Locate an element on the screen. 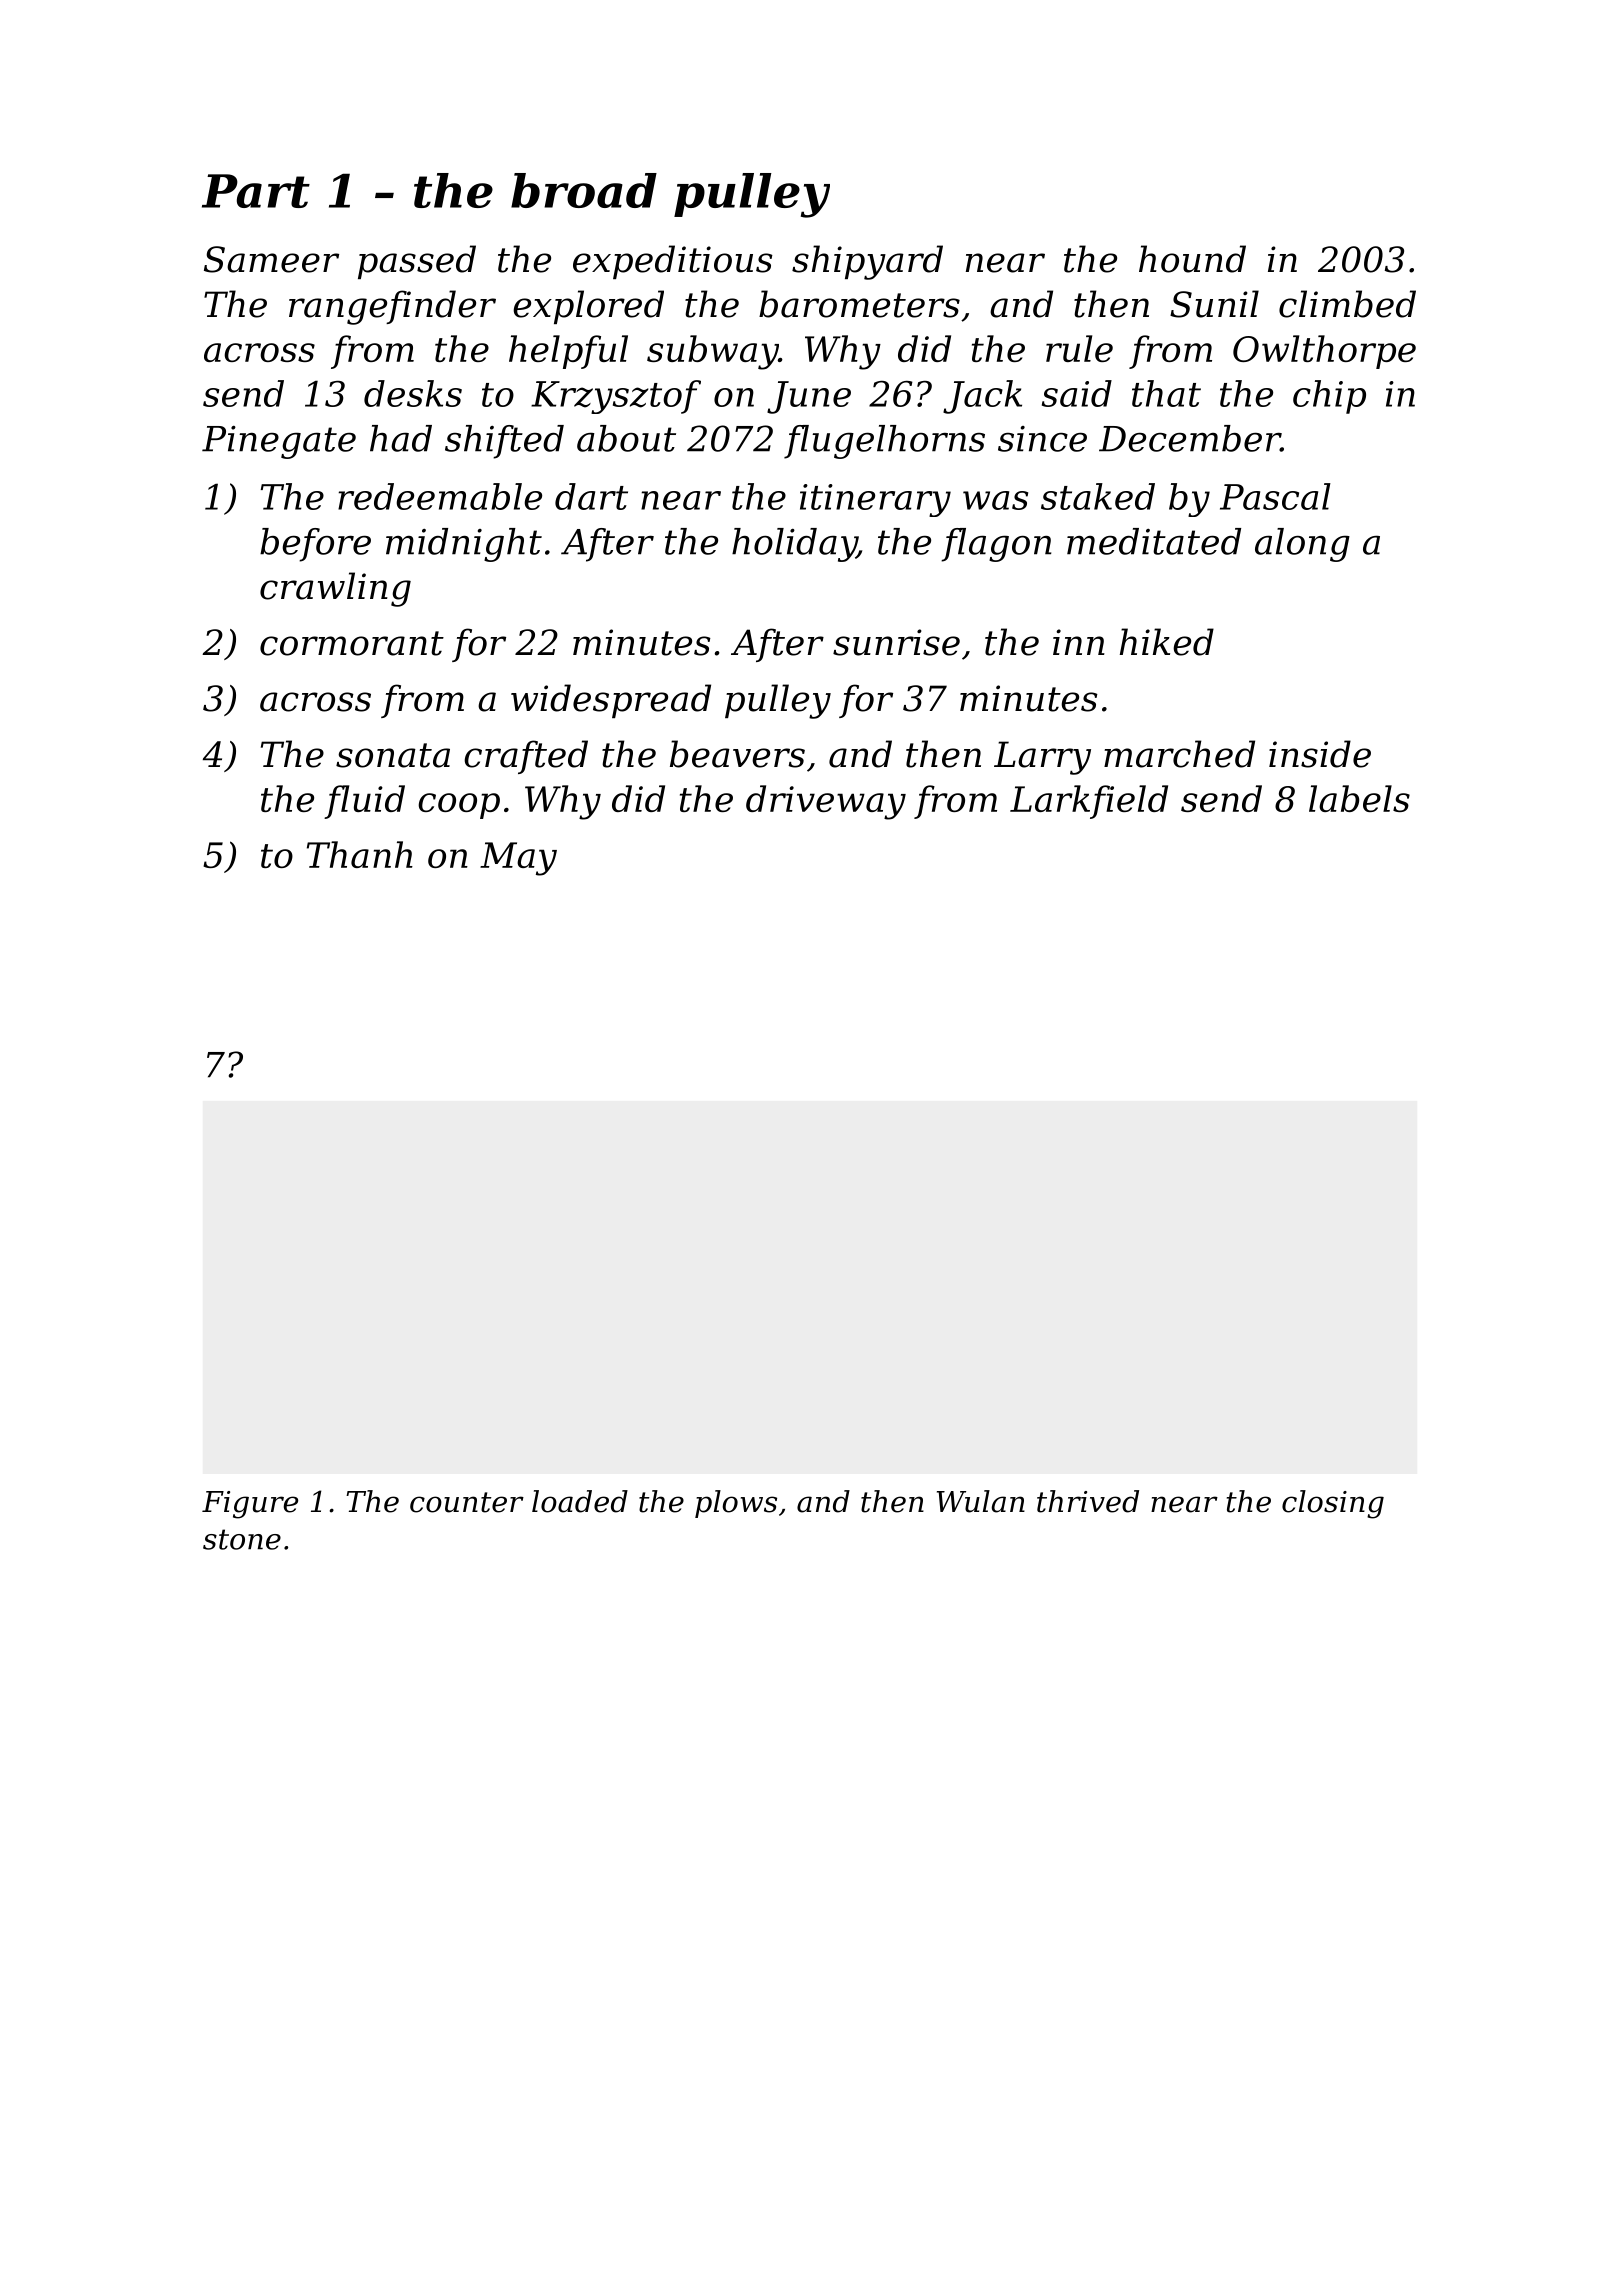 Image resolution: width=1620 pixels, height=2292 pixels. stone is located at coordinates (242, 1539).
